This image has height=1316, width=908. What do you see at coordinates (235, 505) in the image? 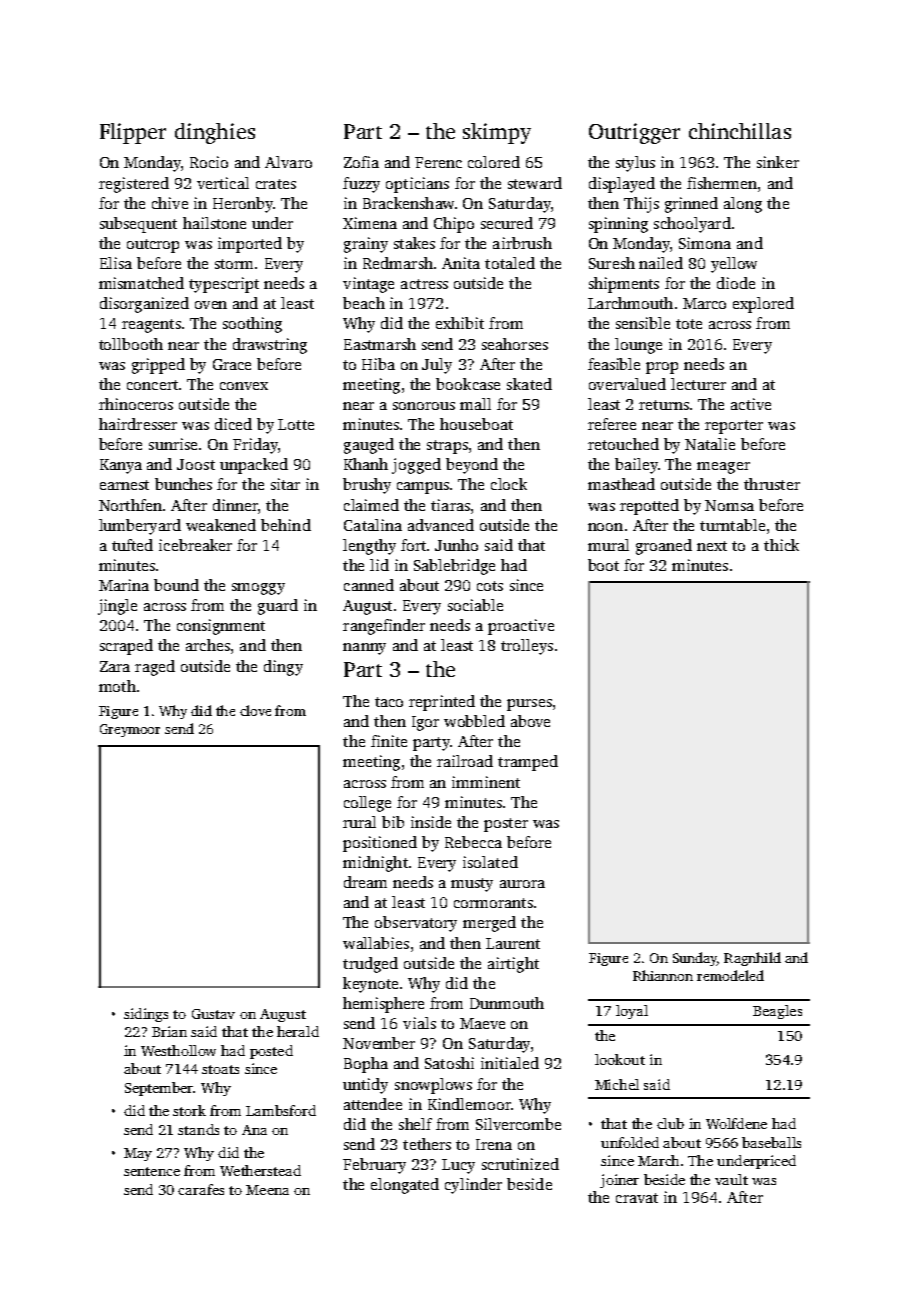
I see `dinner` at bounding box center [235, 505].
